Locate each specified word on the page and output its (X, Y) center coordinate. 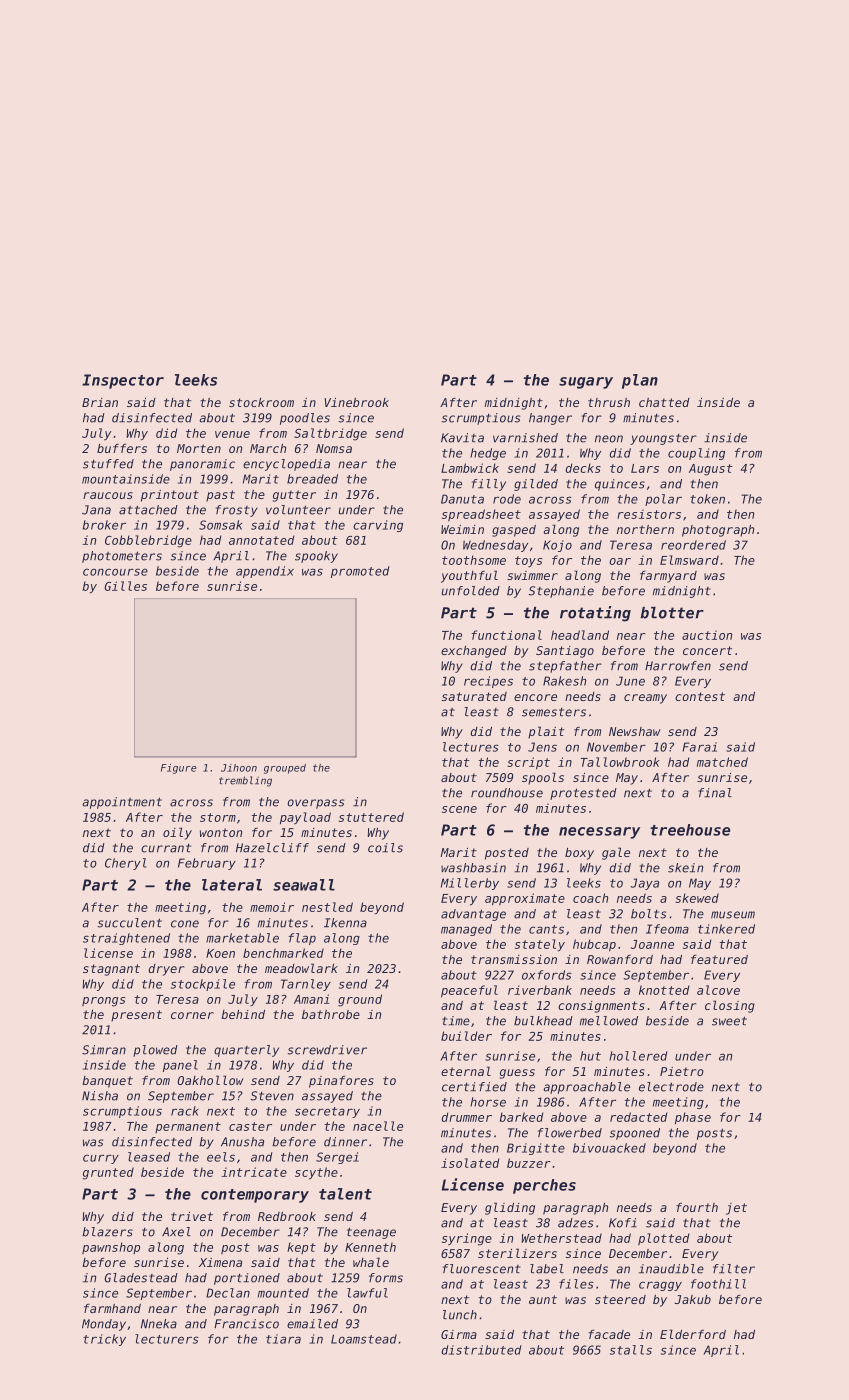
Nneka (159, 1324)
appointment (122, 803)
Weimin (462, 529)
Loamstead (364, 1339)
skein (685, 868)
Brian (100, 402)
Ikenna (345, 923)
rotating (595, 614)
